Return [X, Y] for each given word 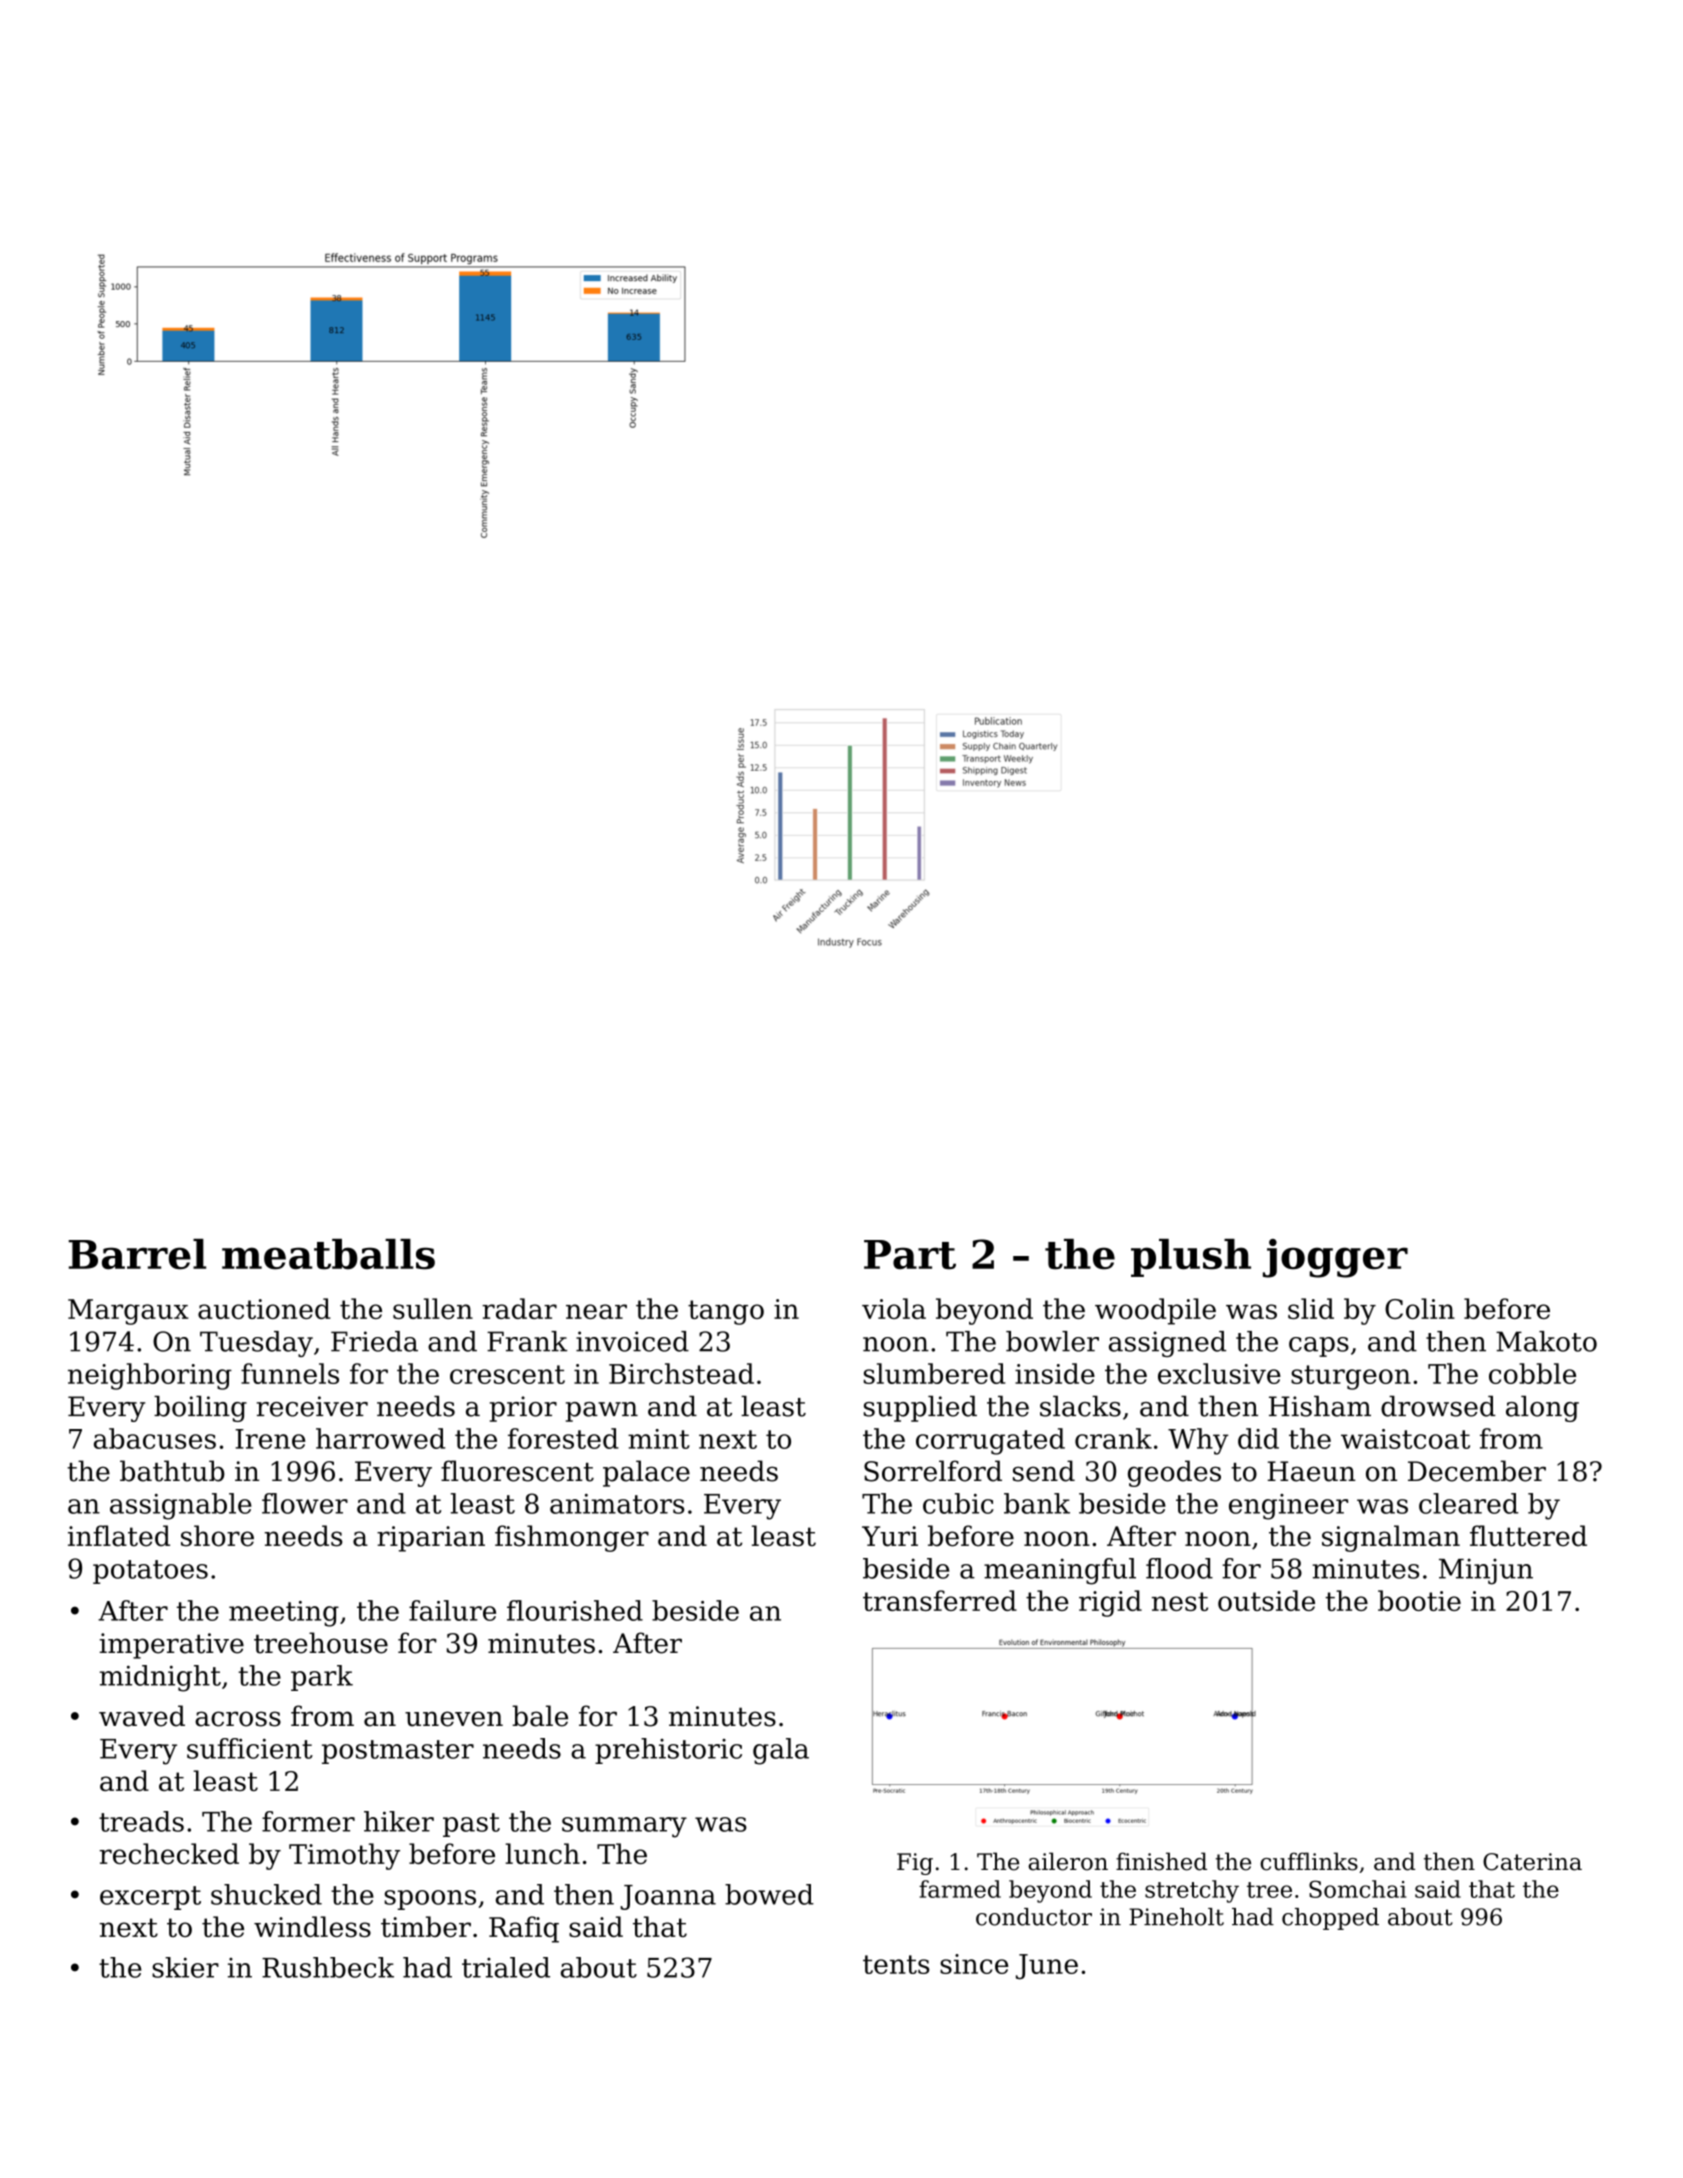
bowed [769, 1894]
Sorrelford [933, 1471]
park [322, 1678]
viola [894, 1308]
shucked [266, 1894]
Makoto [1546, 1341]
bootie [1419, 1600]
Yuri [890, 1536]
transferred [940, 1600]
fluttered [1528, 1536]
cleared [1468, 1503]
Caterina [1532, 1862]
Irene [270, 1439]
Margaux [128, 1312]
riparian [431, 1539]
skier [185, 1967]
